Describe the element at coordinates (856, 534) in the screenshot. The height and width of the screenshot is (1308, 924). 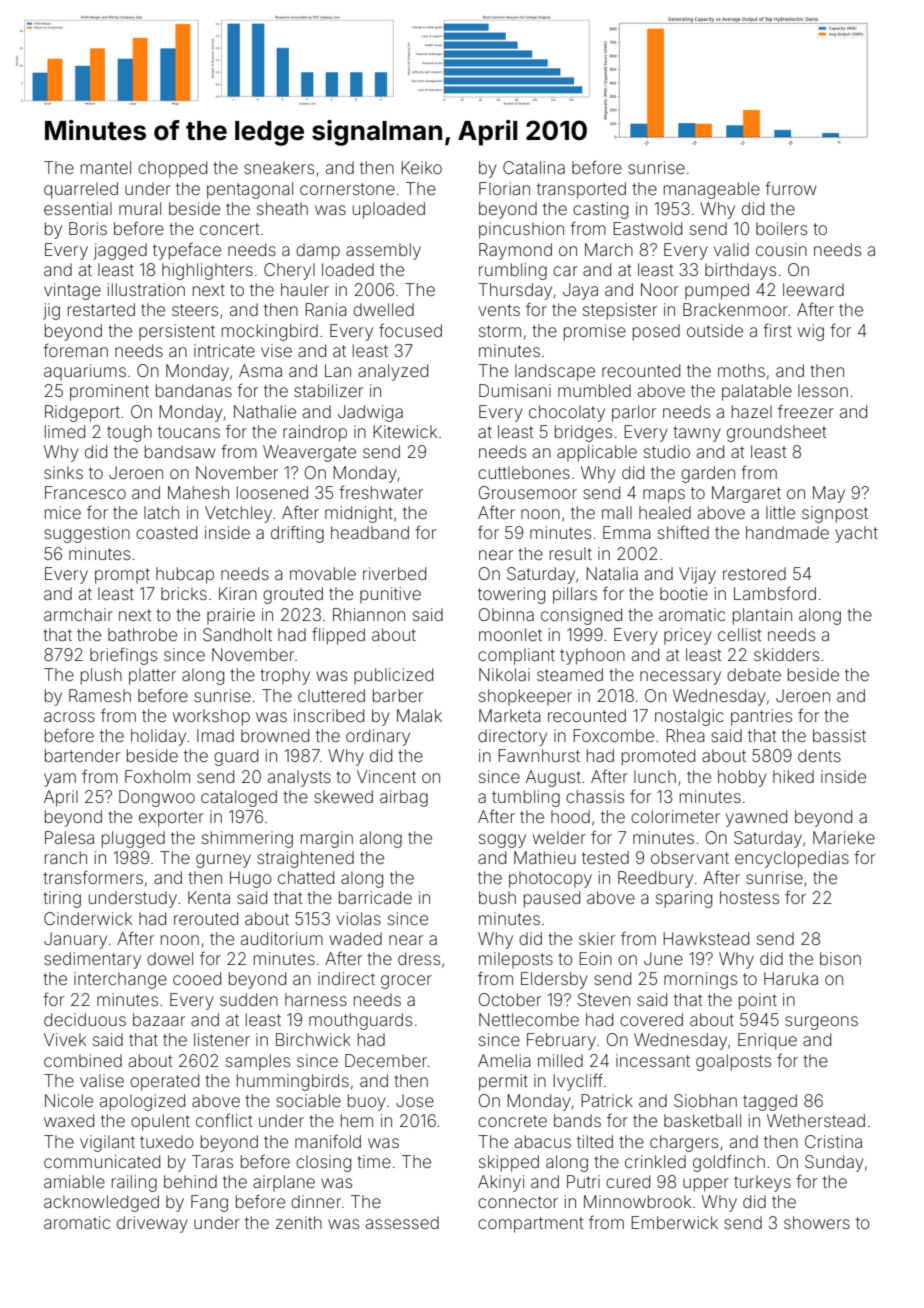
I see `yacht` at that location.
